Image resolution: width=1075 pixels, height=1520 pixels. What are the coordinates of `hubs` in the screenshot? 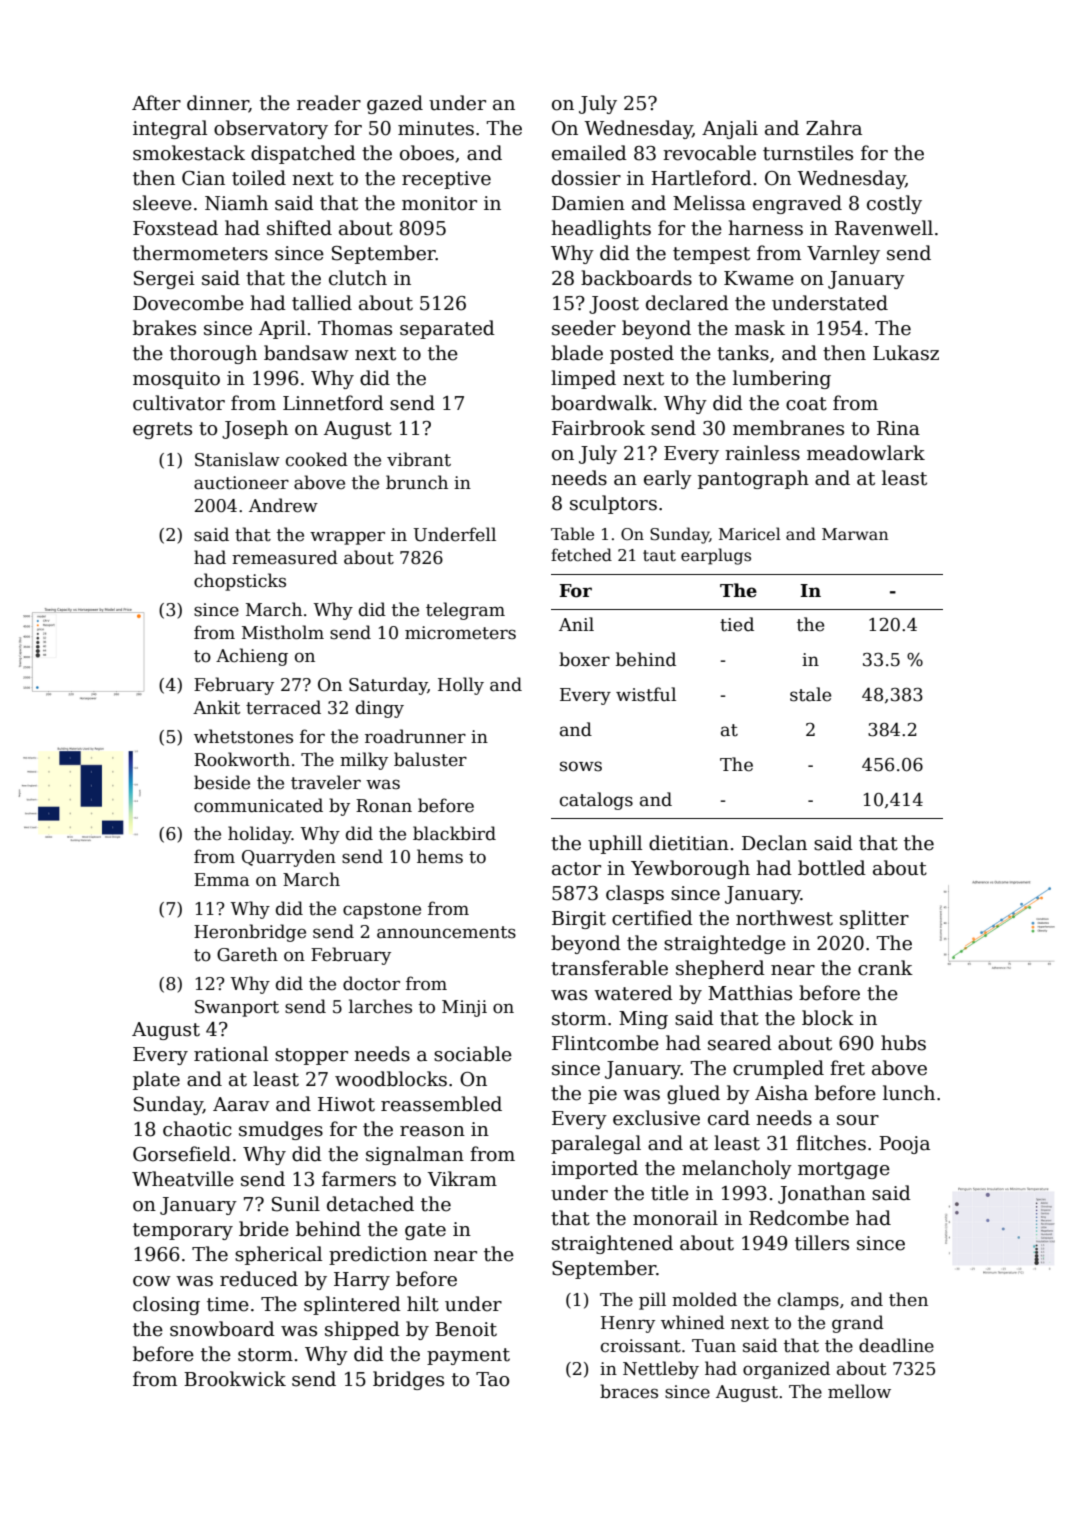 It's located at (903, 1043).
